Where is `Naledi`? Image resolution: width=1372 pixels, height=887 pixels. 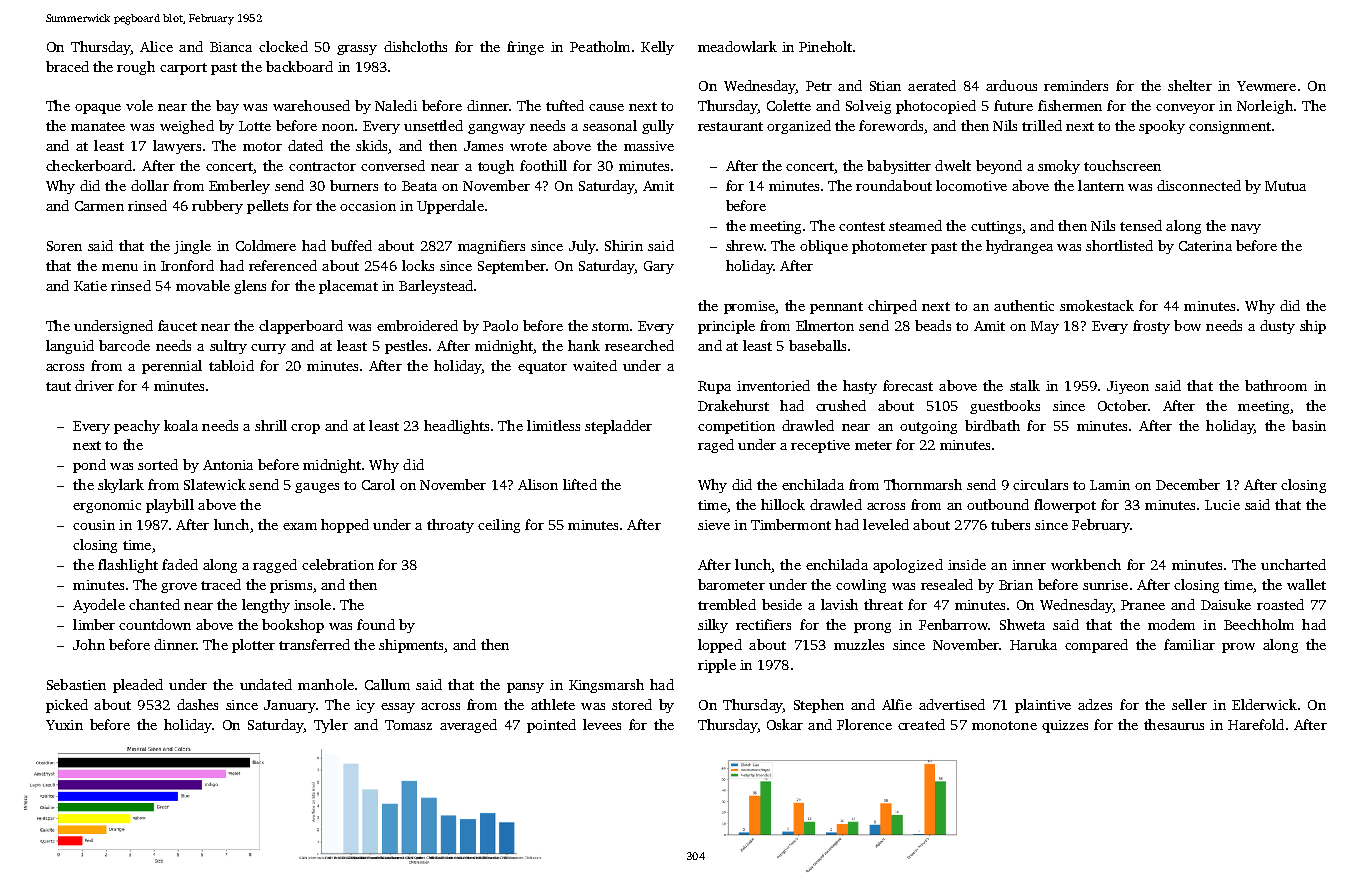
Naledi is located at coordinates (396, 105).
